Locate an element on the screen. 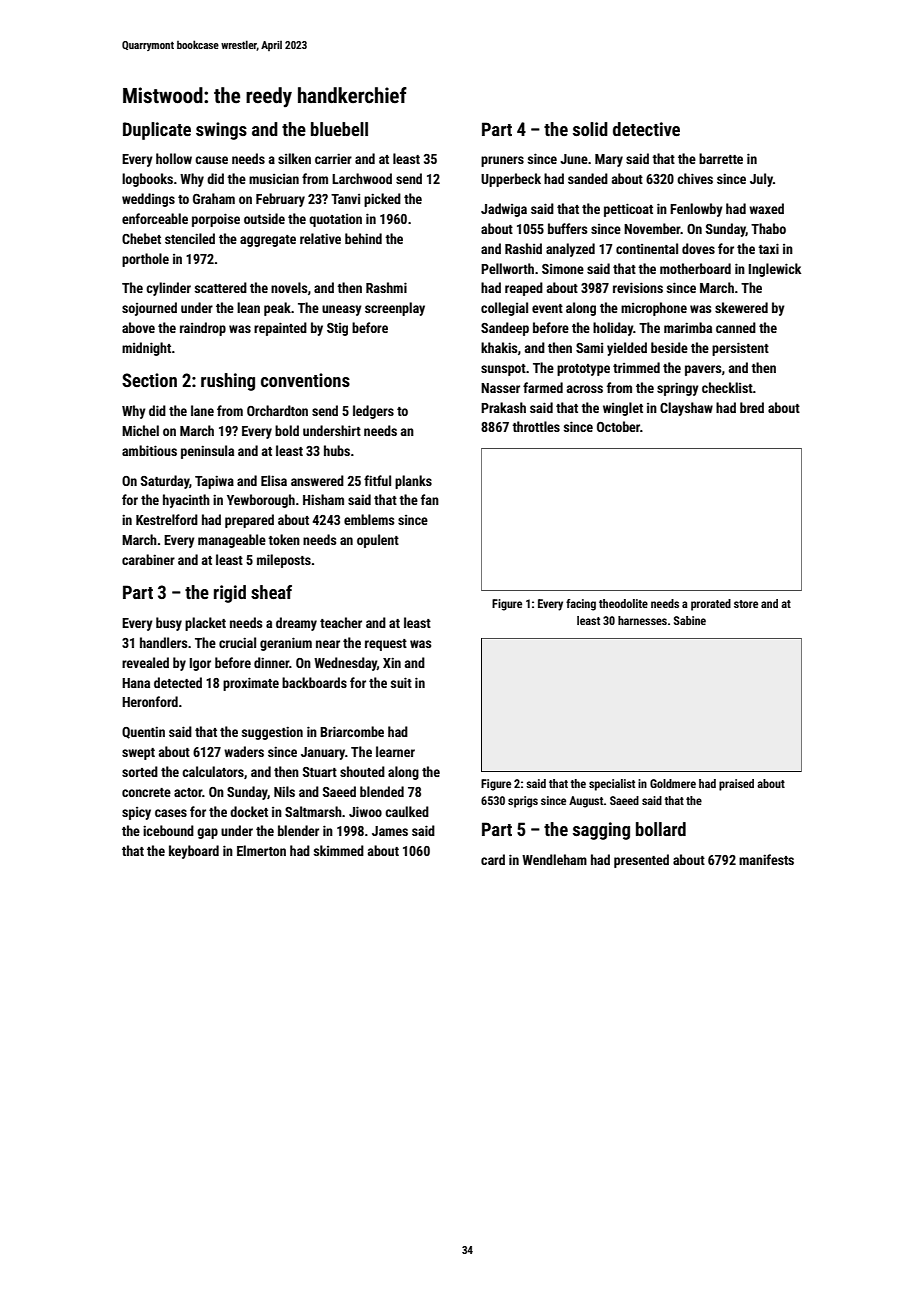  October is located at coordinates (618, 426).
